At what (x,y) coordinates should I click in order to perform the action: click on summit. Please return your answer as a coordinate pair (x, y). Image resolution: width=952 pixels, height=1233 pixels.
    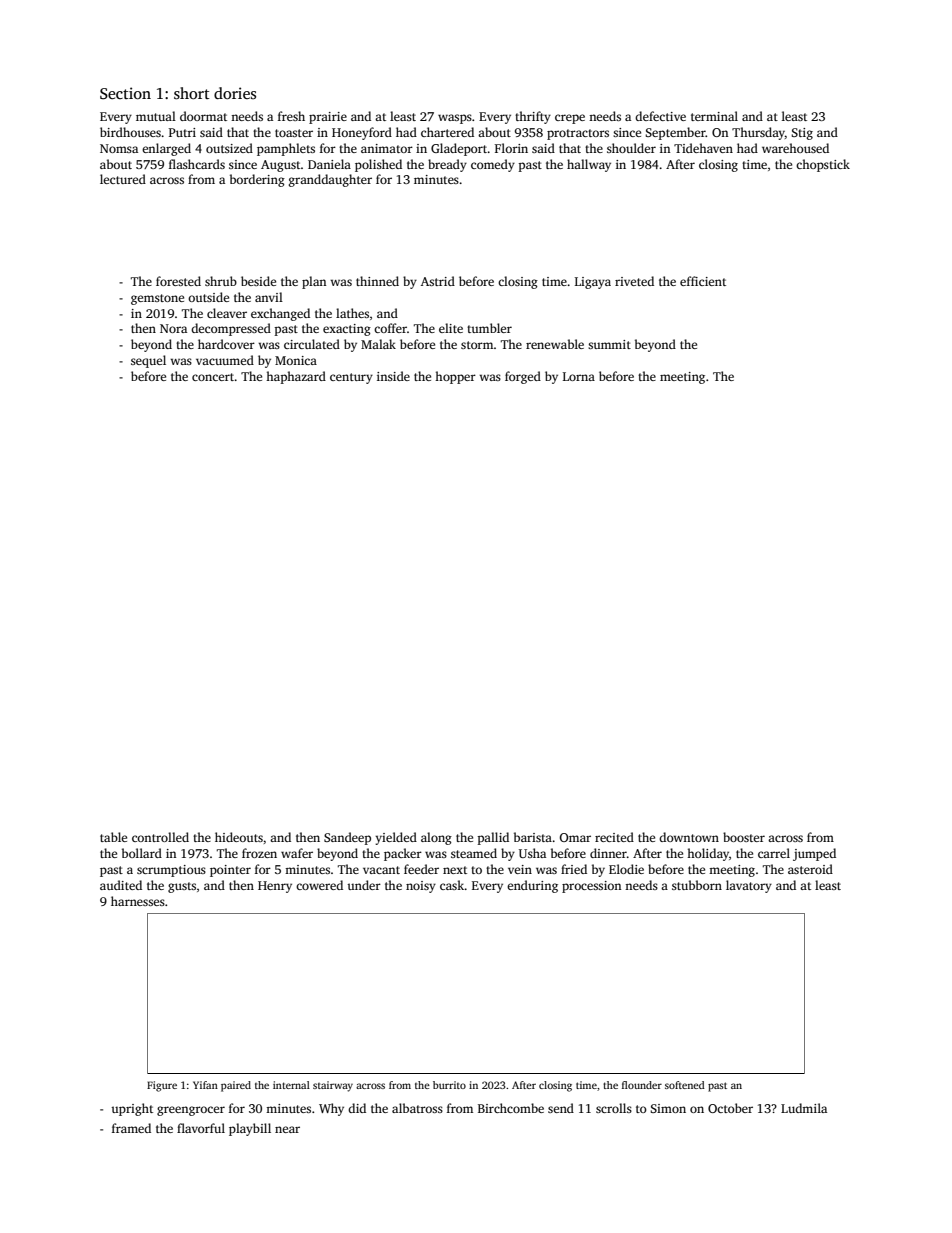
    Looking at the image, I should click on (609, 344).
